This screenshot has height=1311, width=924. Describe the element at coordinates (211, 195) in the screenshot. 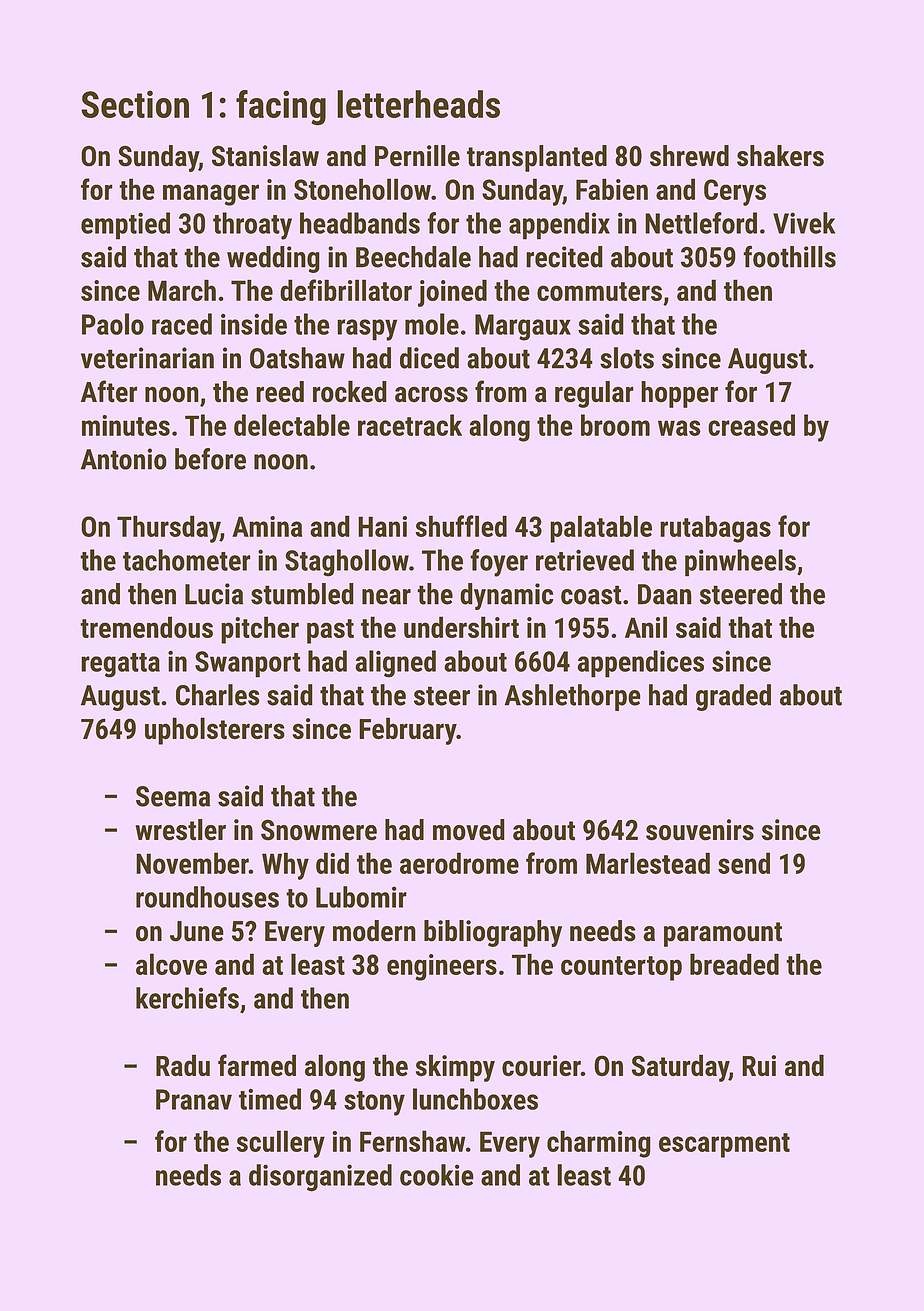

I see `manager` at that location.
